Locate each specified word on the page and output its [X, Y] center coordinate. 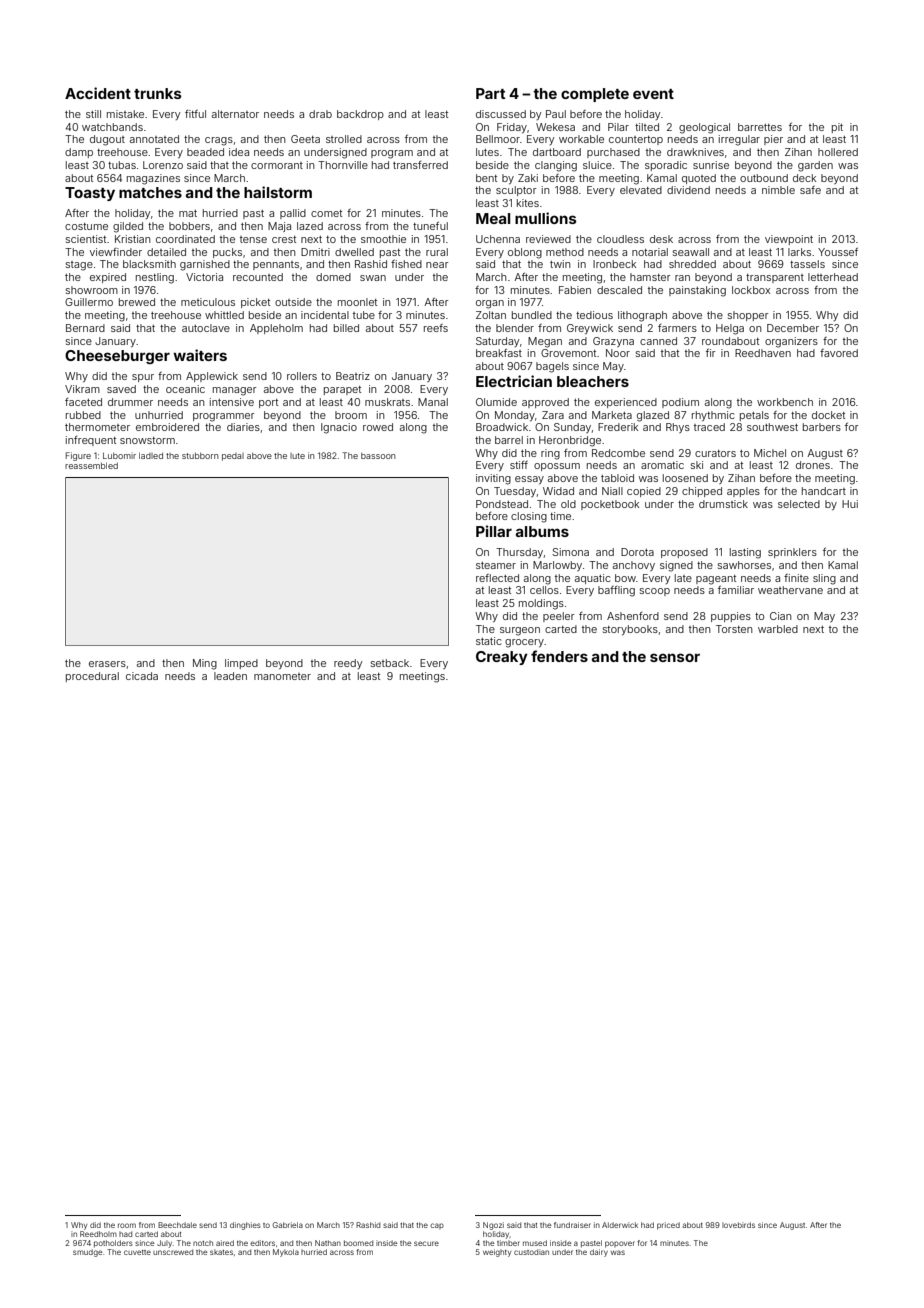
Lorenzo [163, 165]
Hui [850, 504]
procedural [92, 677]
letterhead [833, 277]
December [793, 328]
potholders [113, 1244]
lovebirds [738, 1225]
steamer [496, 565]
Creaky [502, 658]
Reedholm [98, 1234]
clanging [556, 166]
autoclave [206, 328]
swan [373, 278]
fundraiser [572, 1225]
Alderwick [620, 1225]
